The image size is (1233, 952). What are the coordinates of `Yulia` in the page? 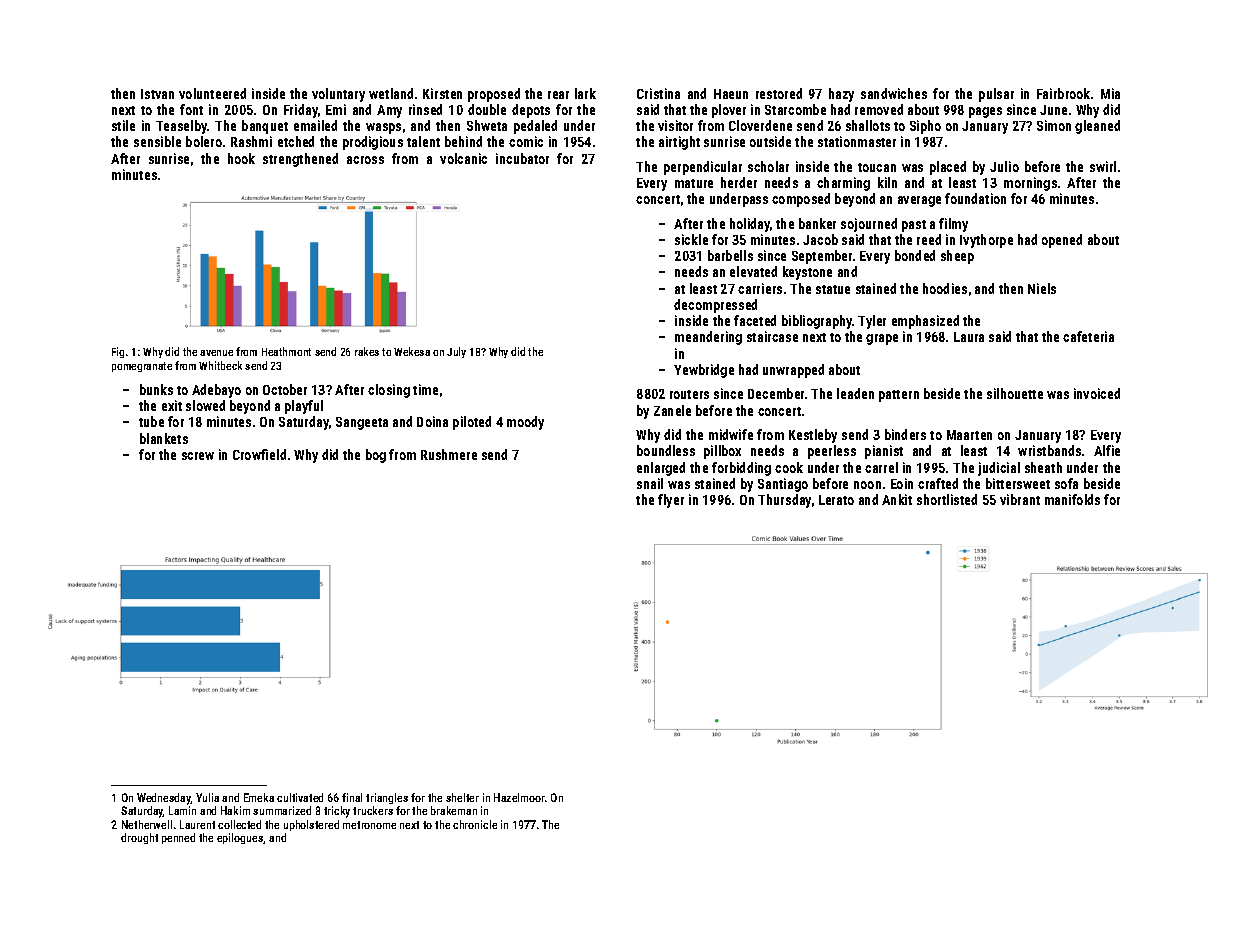 It's located at (207, 797).
